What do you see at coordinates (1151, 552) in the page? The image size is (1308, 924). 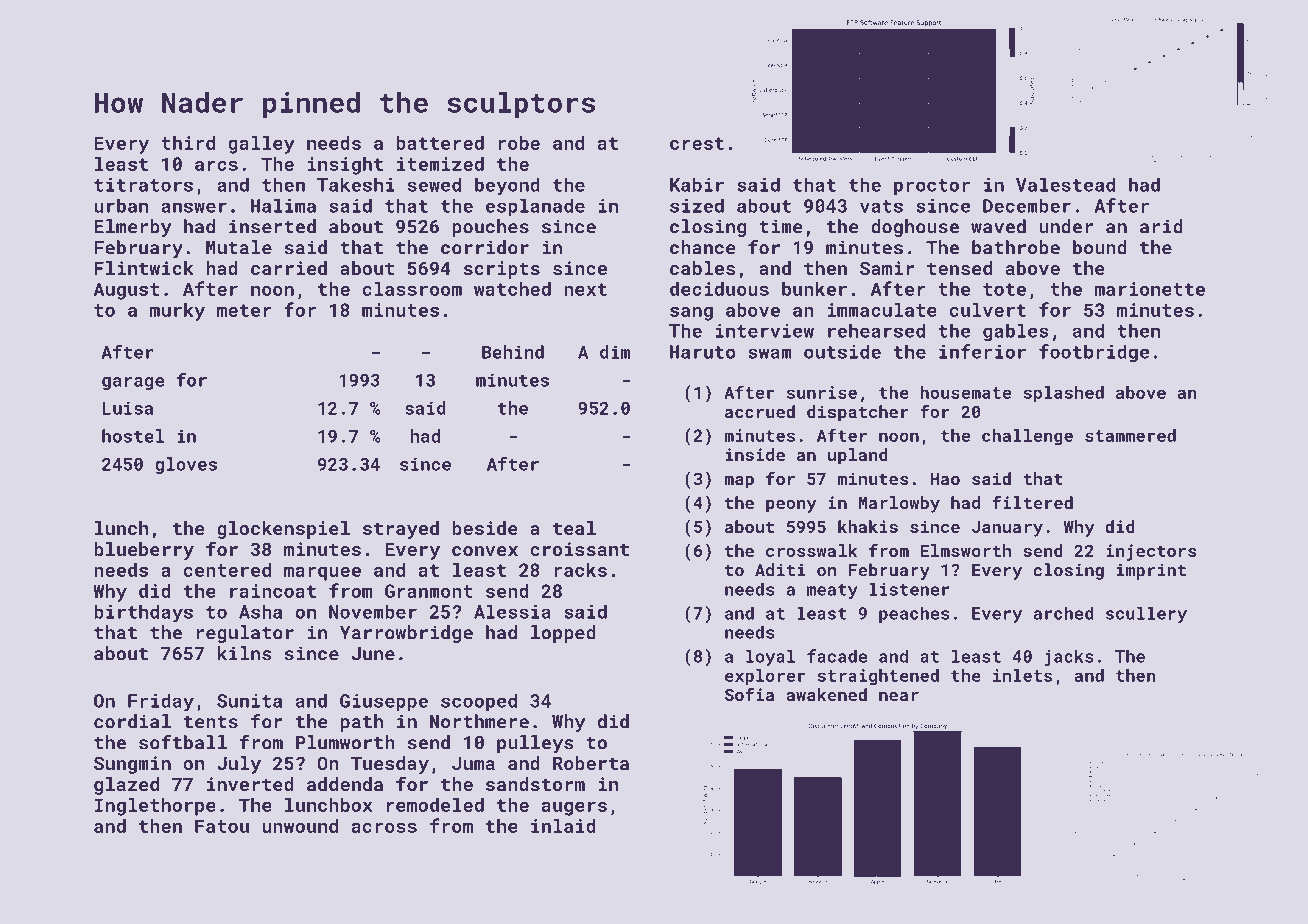 I see `injectors` at bounding box center [1151, 552].
